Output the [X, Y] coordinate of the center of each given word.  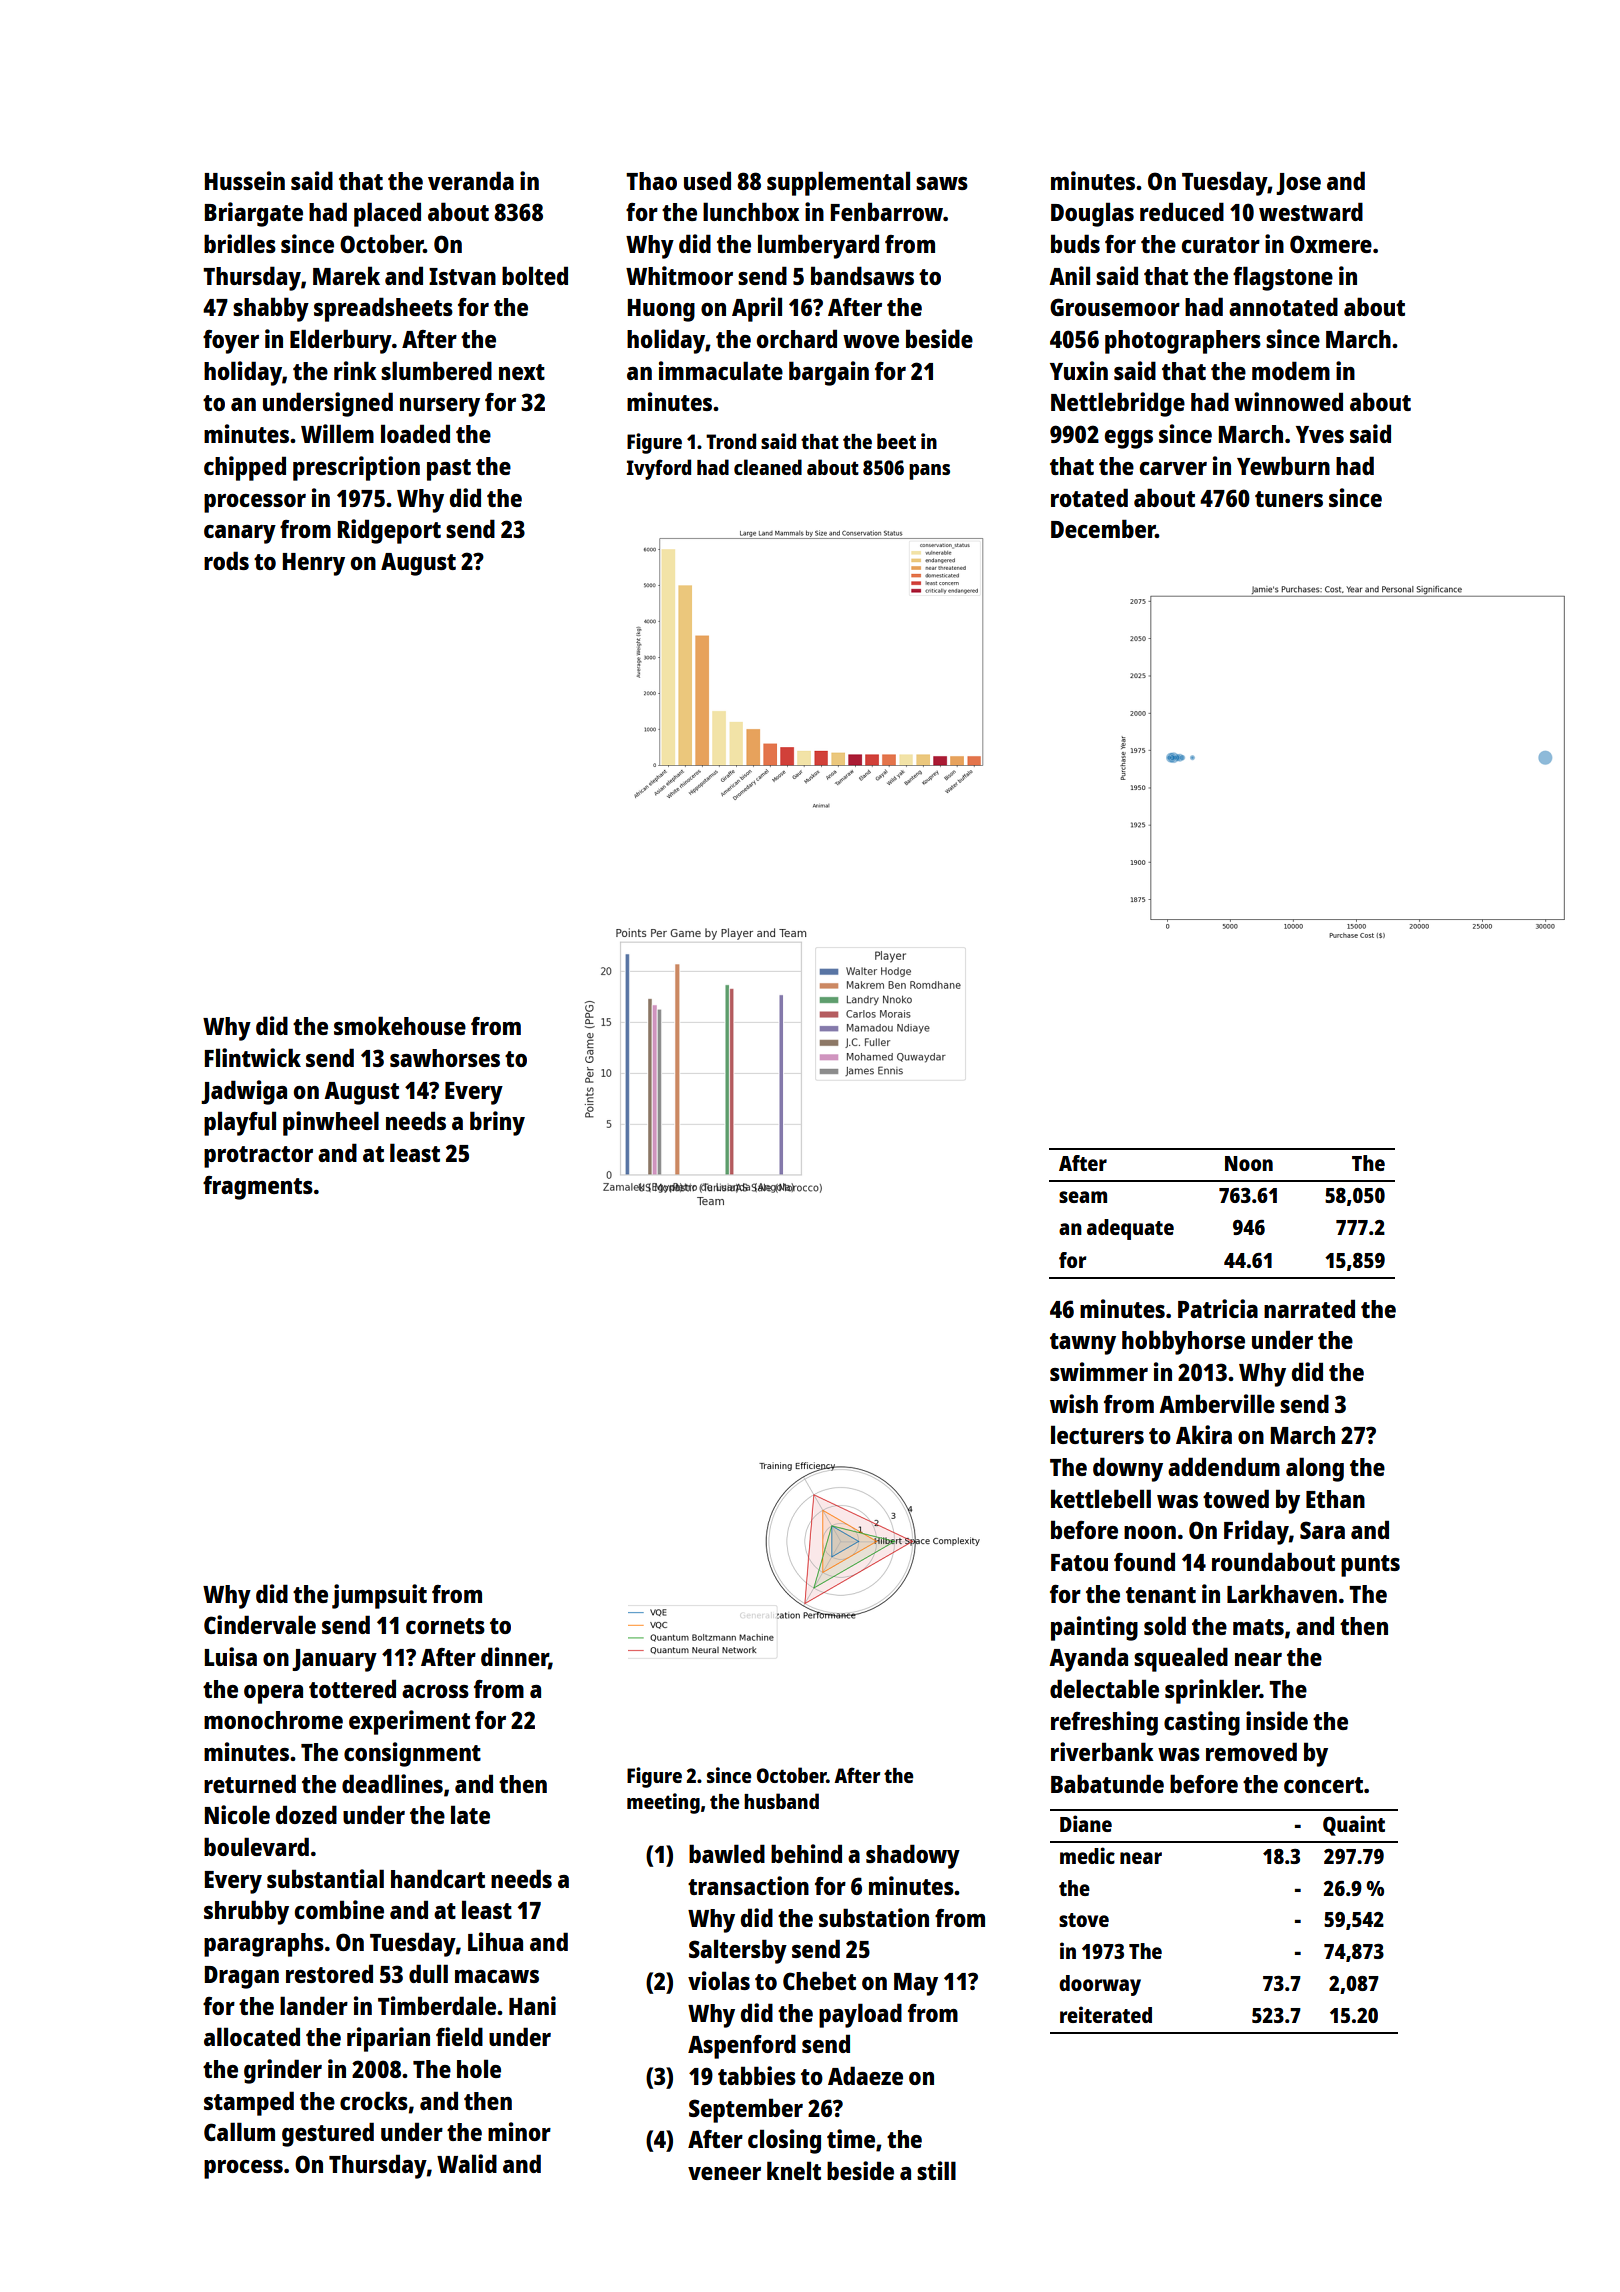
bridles [240, 243]
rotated [1089, 497]
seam [1083, 1197]
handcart [438, 1878]
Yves [1320, 434]
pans [929, 472]
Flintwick [253, 1057]
